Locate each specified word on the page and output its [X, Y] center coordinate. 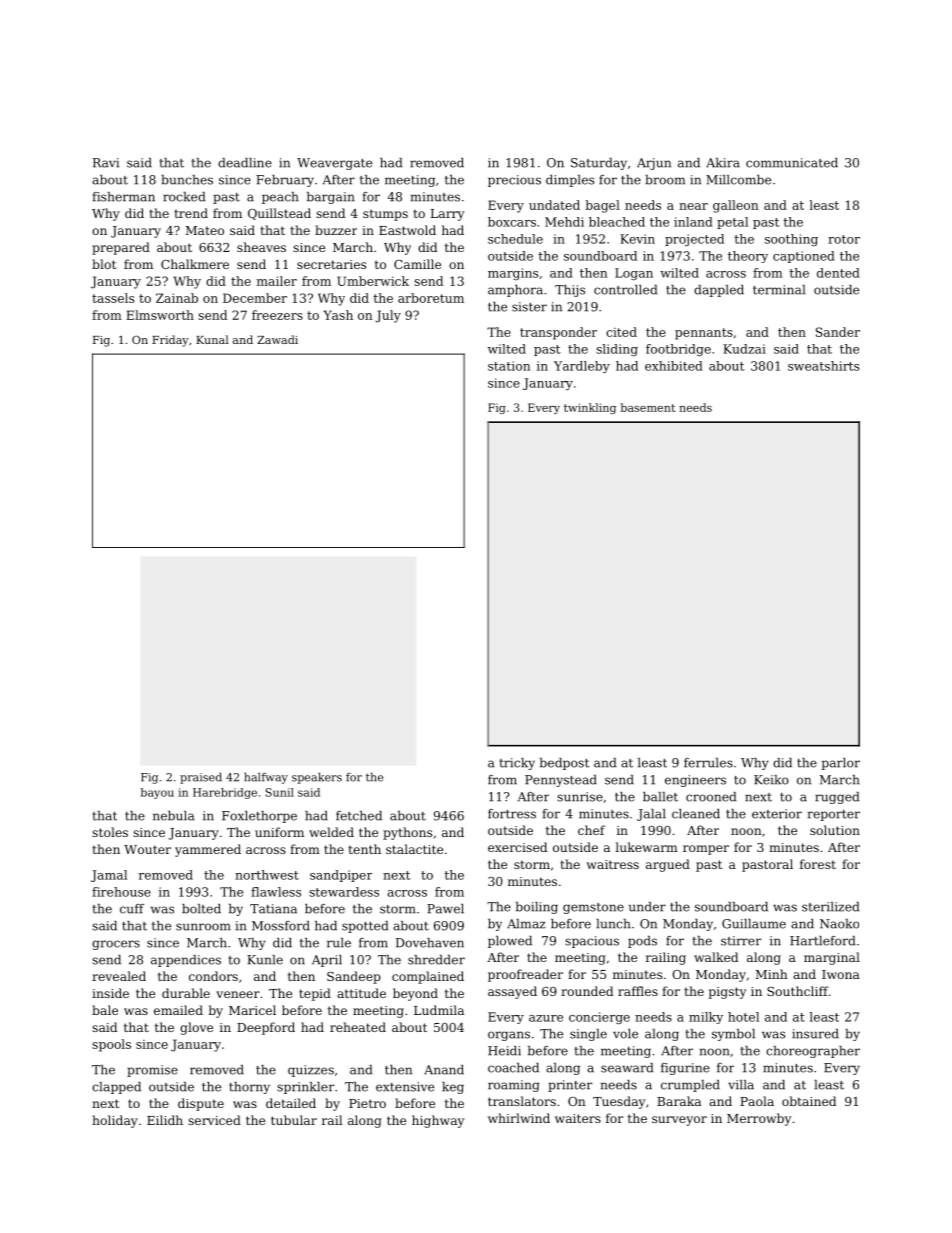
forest [818, 864]
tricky [517, 764]
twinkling [590, 408]
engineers [695, 781]
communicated [792, 163]
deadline [245, 163]
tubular [294, 1120]
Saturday [599, 164]
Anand [444, 1070]
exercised [517, 847]
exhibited [674, 366]
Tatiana [273, 909]
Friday [170, 341]
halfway [266, 778]
